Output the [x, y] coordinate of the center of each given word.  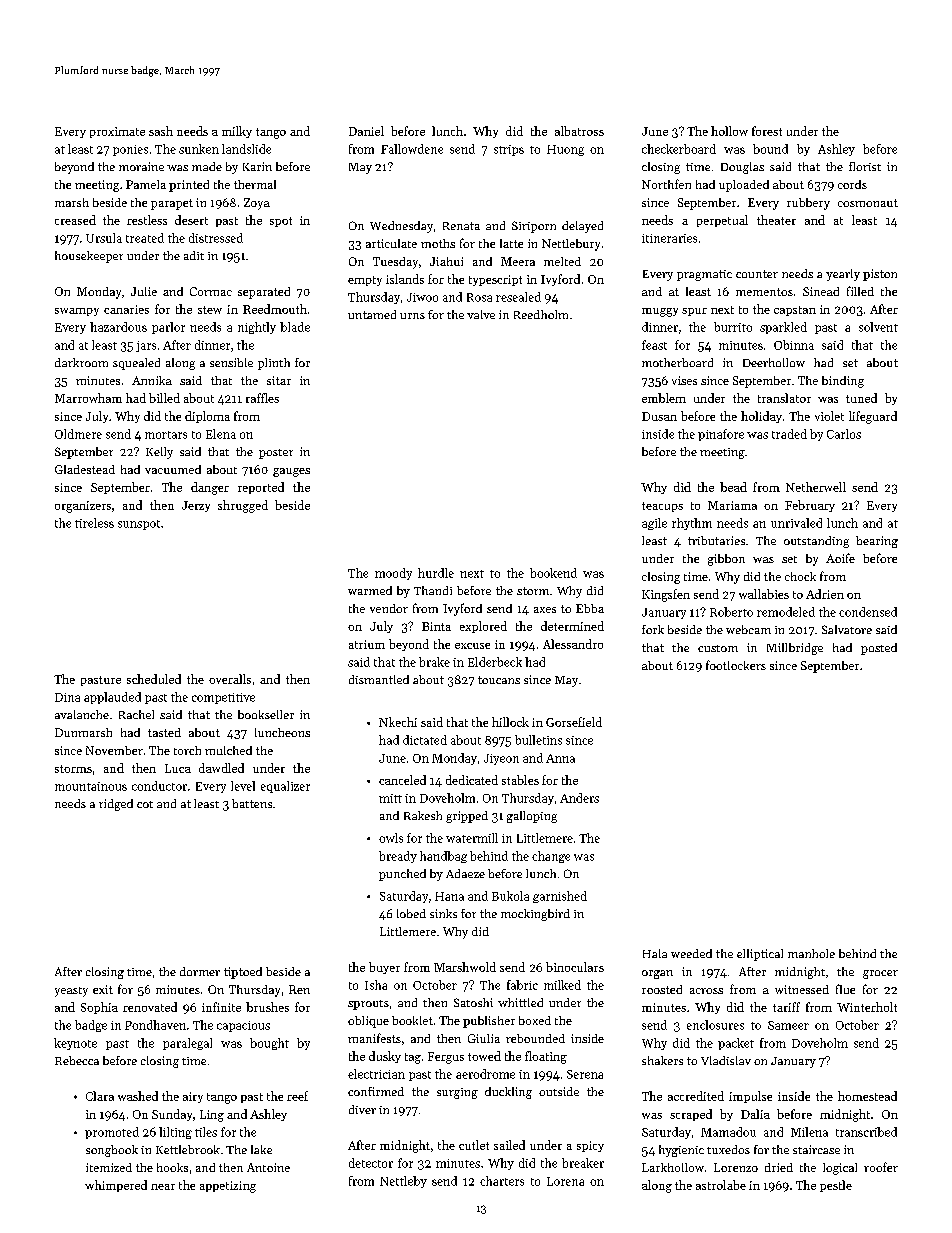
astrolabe [721, 1185]
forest [767, 131]
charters [502, 1181]
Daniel [366, 131]
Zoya [257, 204]
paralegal [187, 1044]
